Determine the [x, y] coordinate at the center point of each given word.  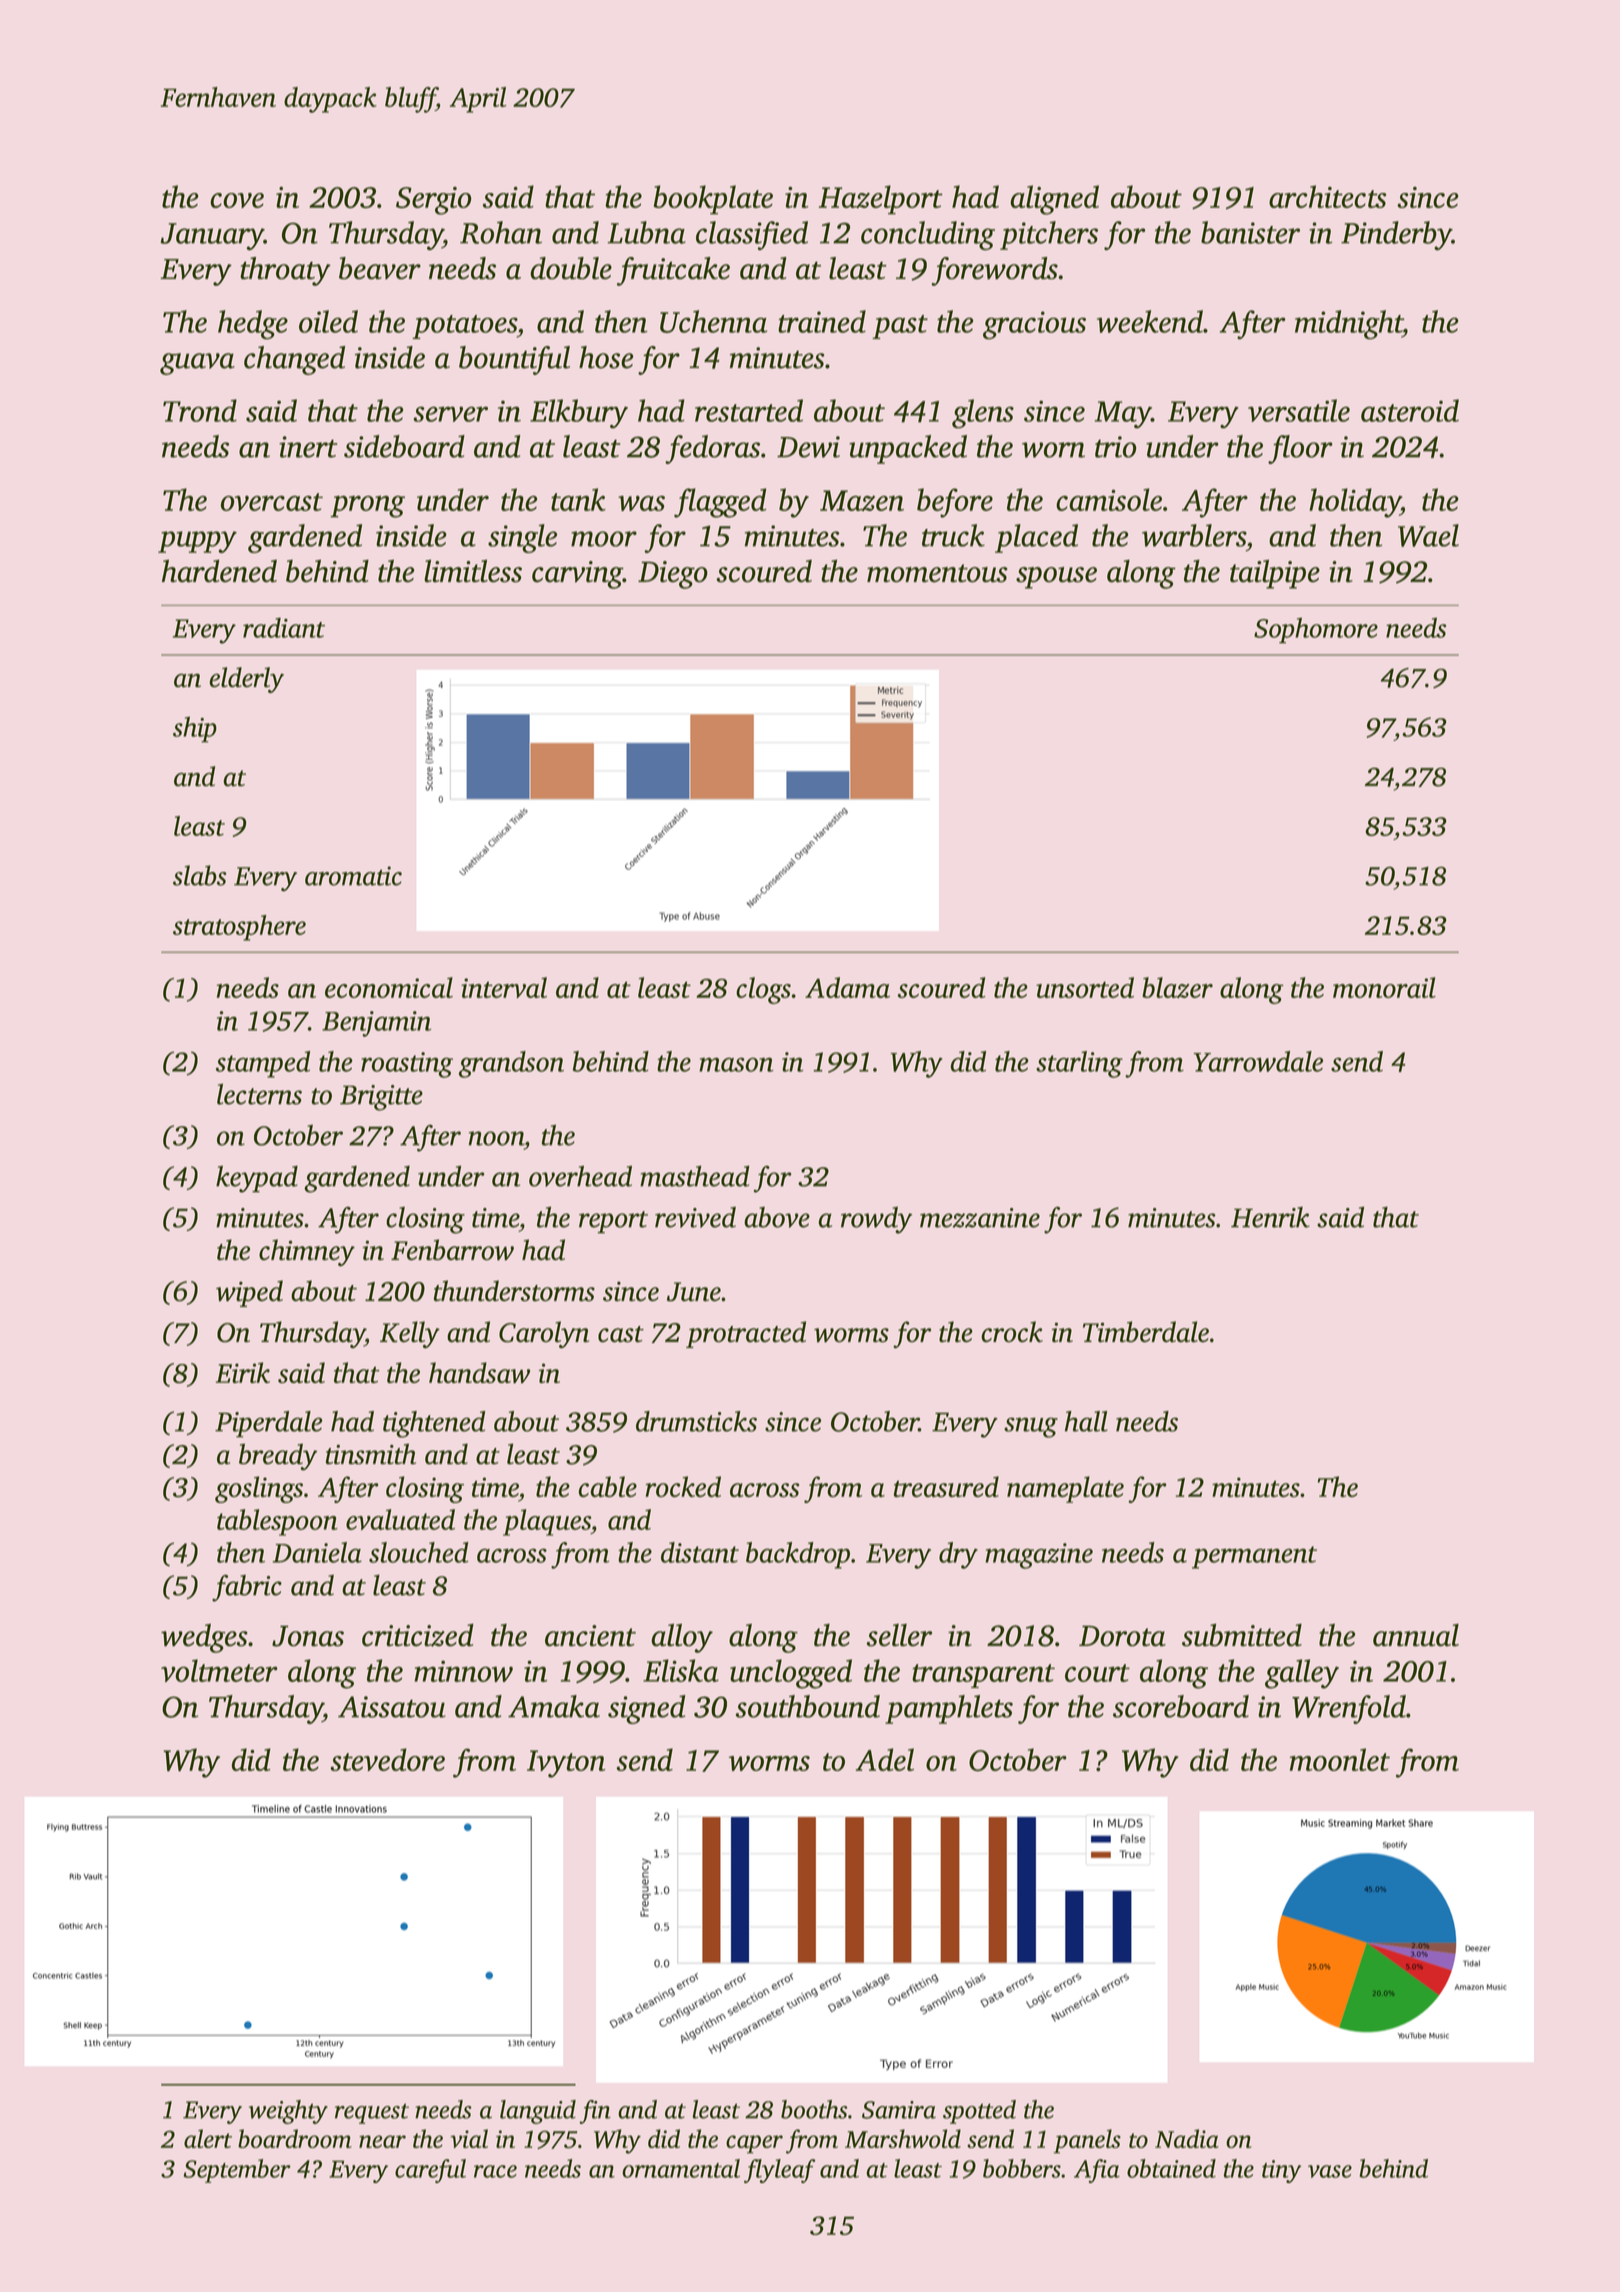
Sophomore [1316, 630]
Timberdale [1146, 1332]
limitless [473, 571]
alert [208, 2138]
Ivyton [566, 1764]
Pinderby [1396, 236]
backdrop [798, 1555]
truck [953, 535]
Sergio [434, 201]
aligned [1054, 200]
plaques [547, 1522]
